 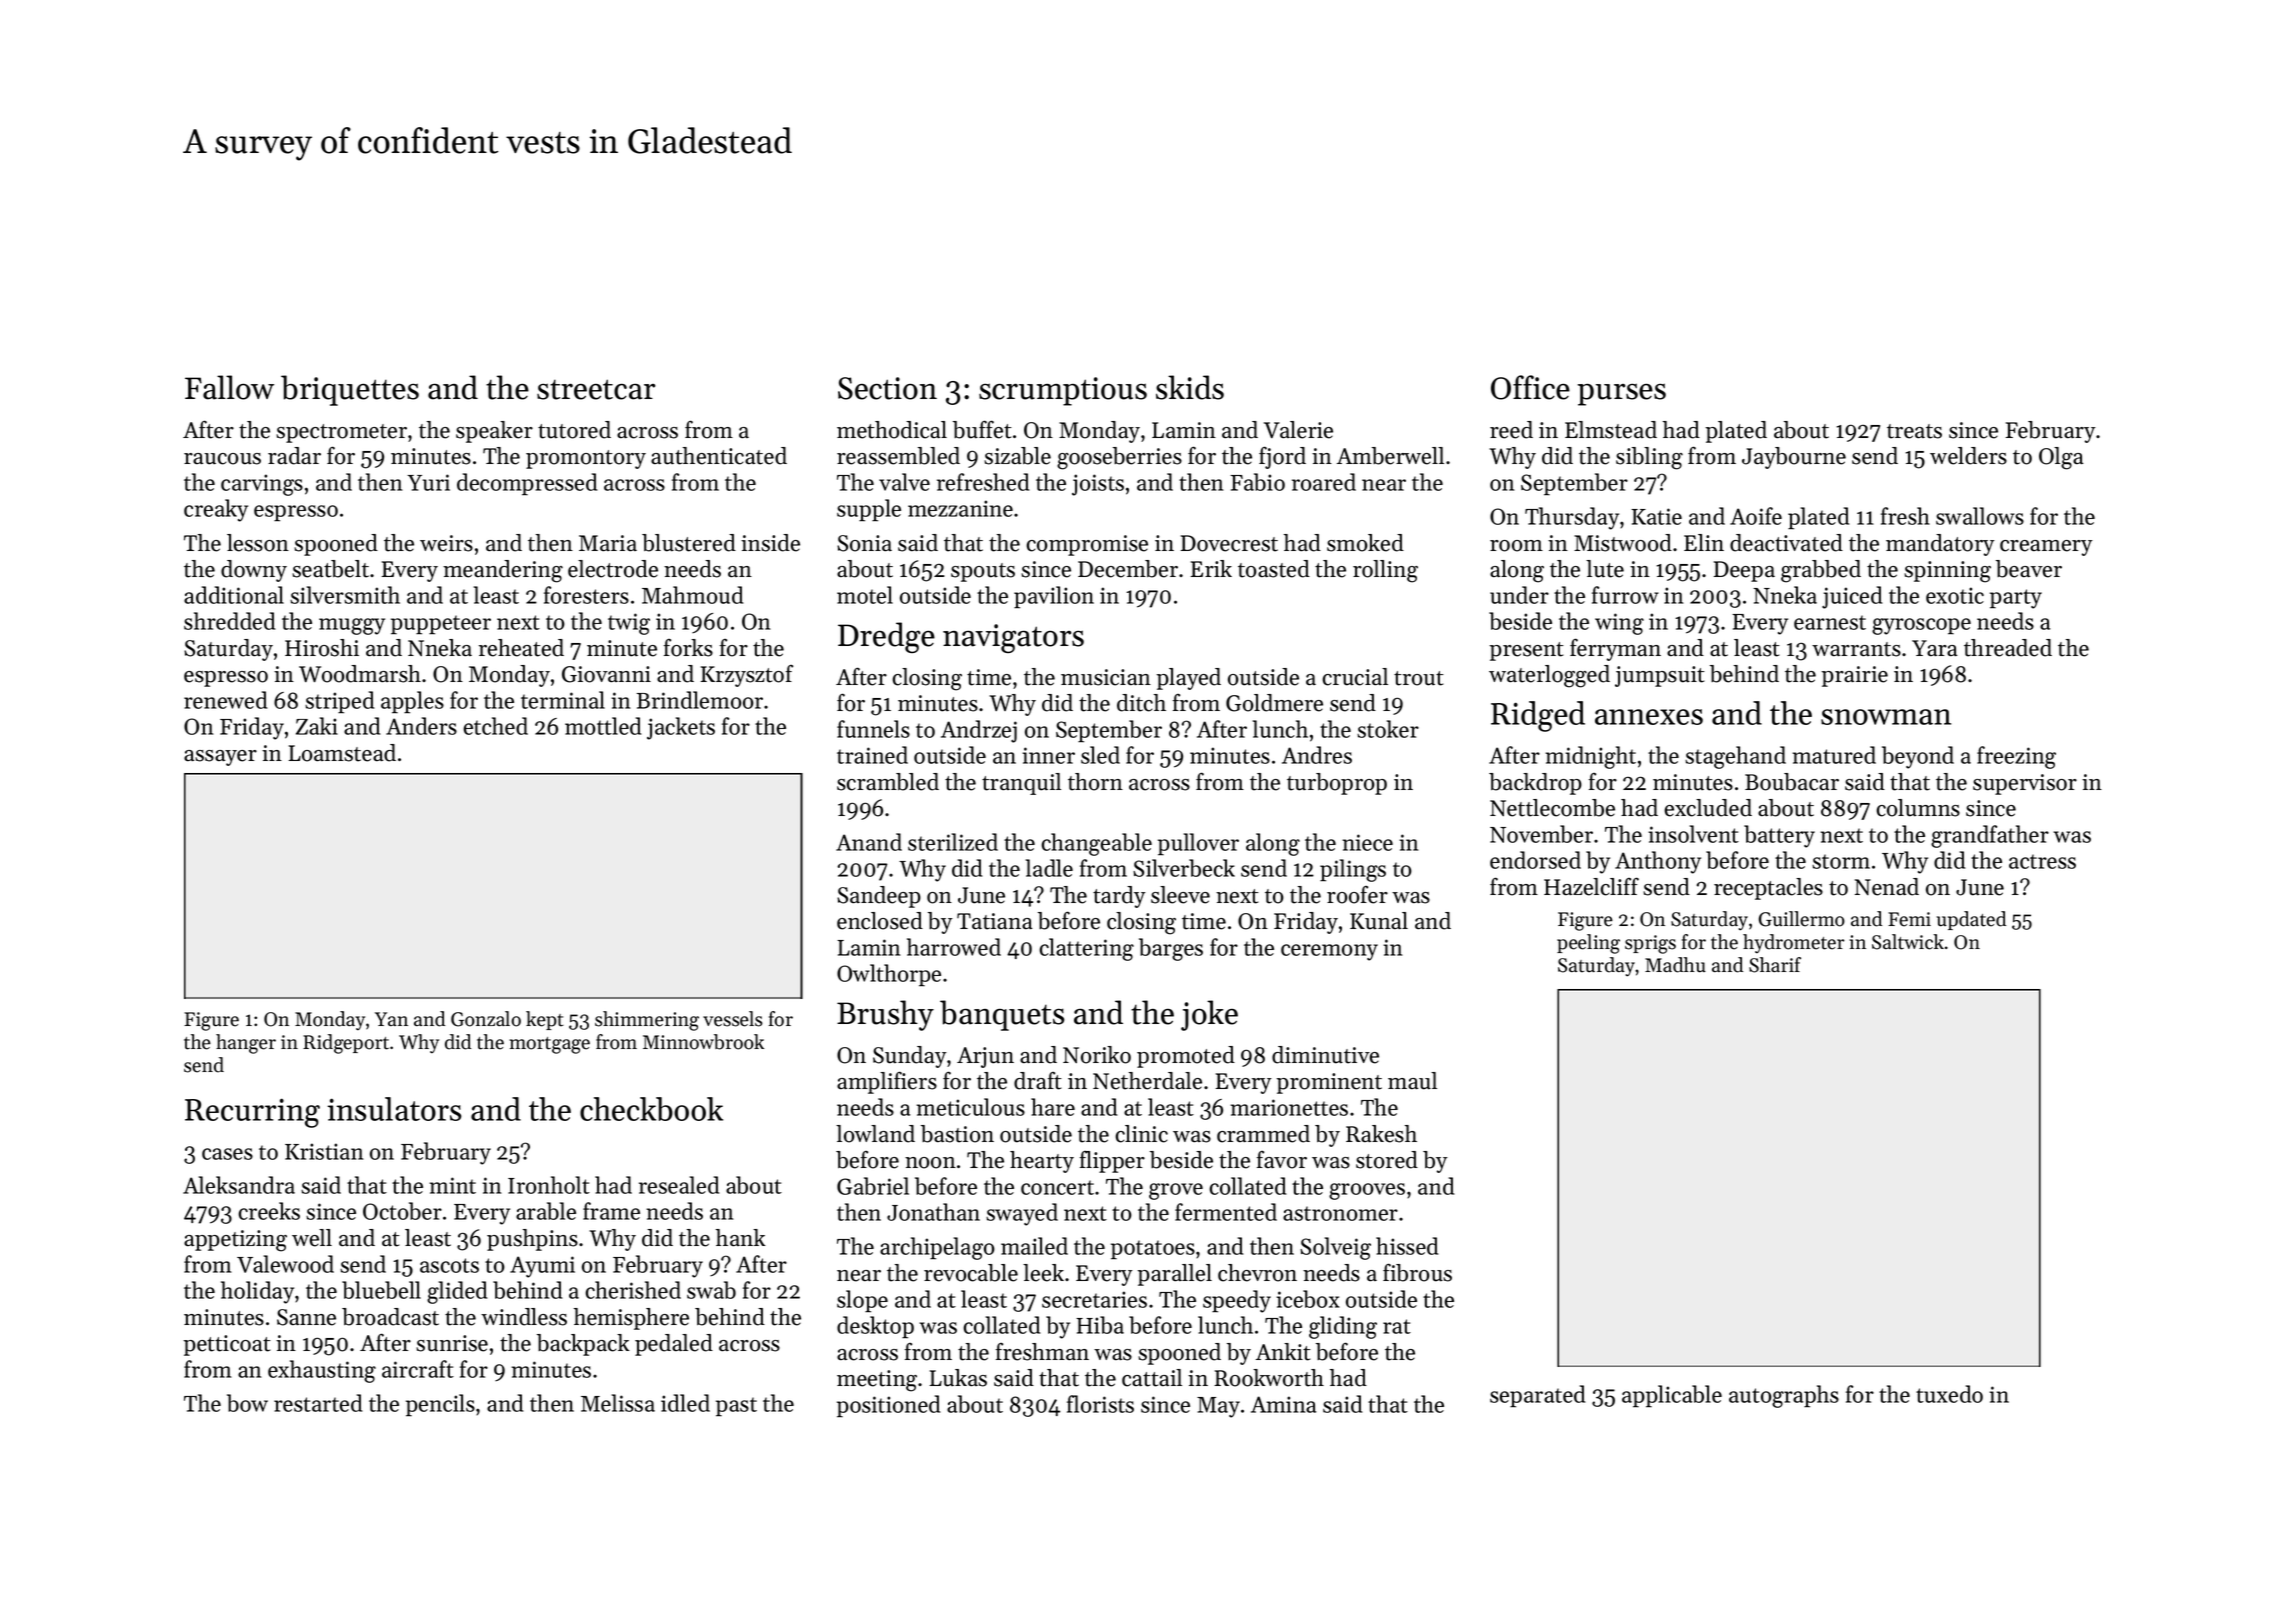 I want to click on insulators, so click(x=395, y=1109).
